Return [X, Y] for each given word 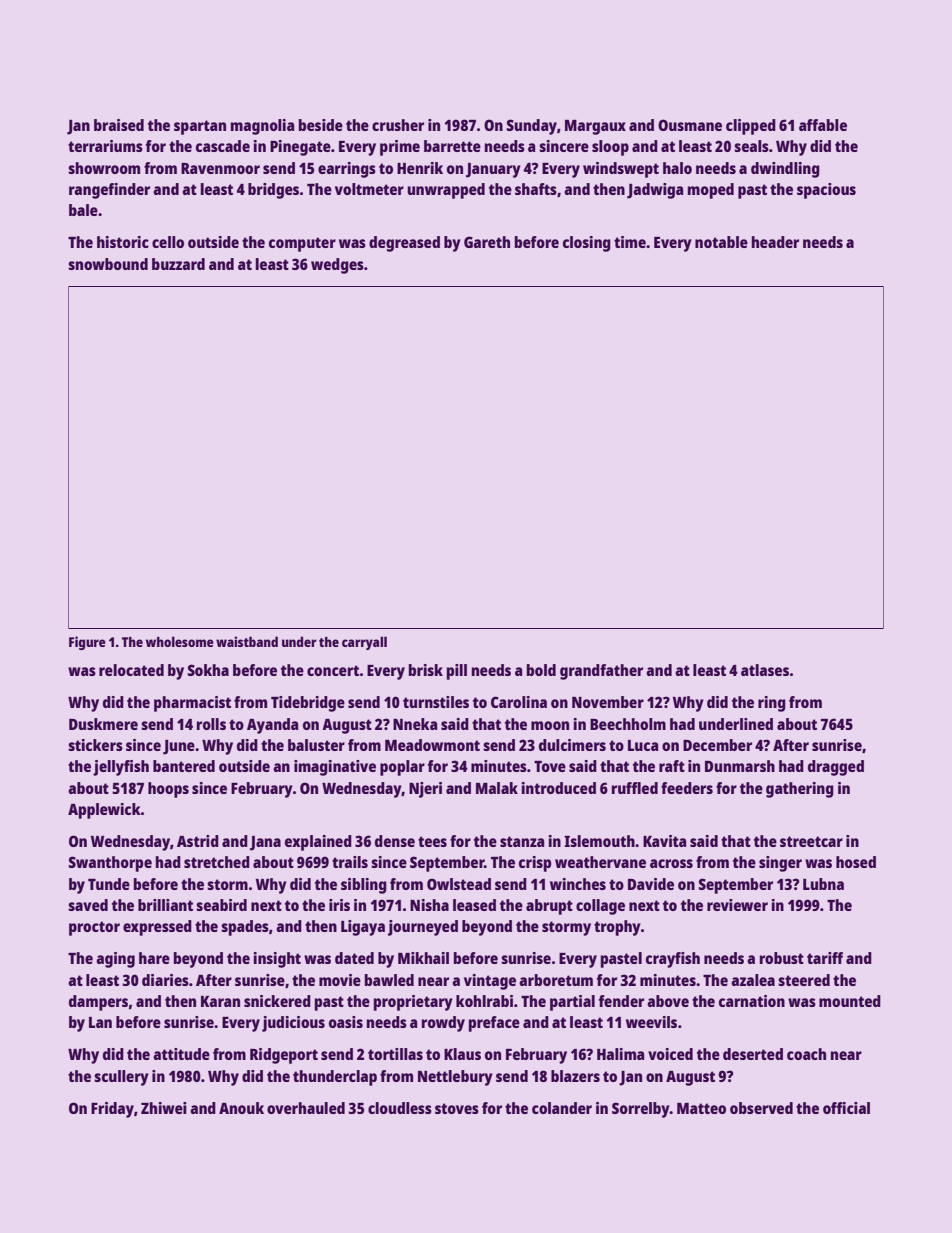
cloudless [400, 1108]
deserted [753, 1054]
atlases [765, 670]
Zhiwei [164, 1108]
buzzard [178, 264]
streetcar [811, 841]
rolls [211, 724]
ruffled [635, 788]
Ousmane [690, 125]
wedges [337, 266]
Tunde [109, 884]
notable [721, 242]
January [493, 170]
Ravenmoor [220, 168]
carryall [364, 643]
